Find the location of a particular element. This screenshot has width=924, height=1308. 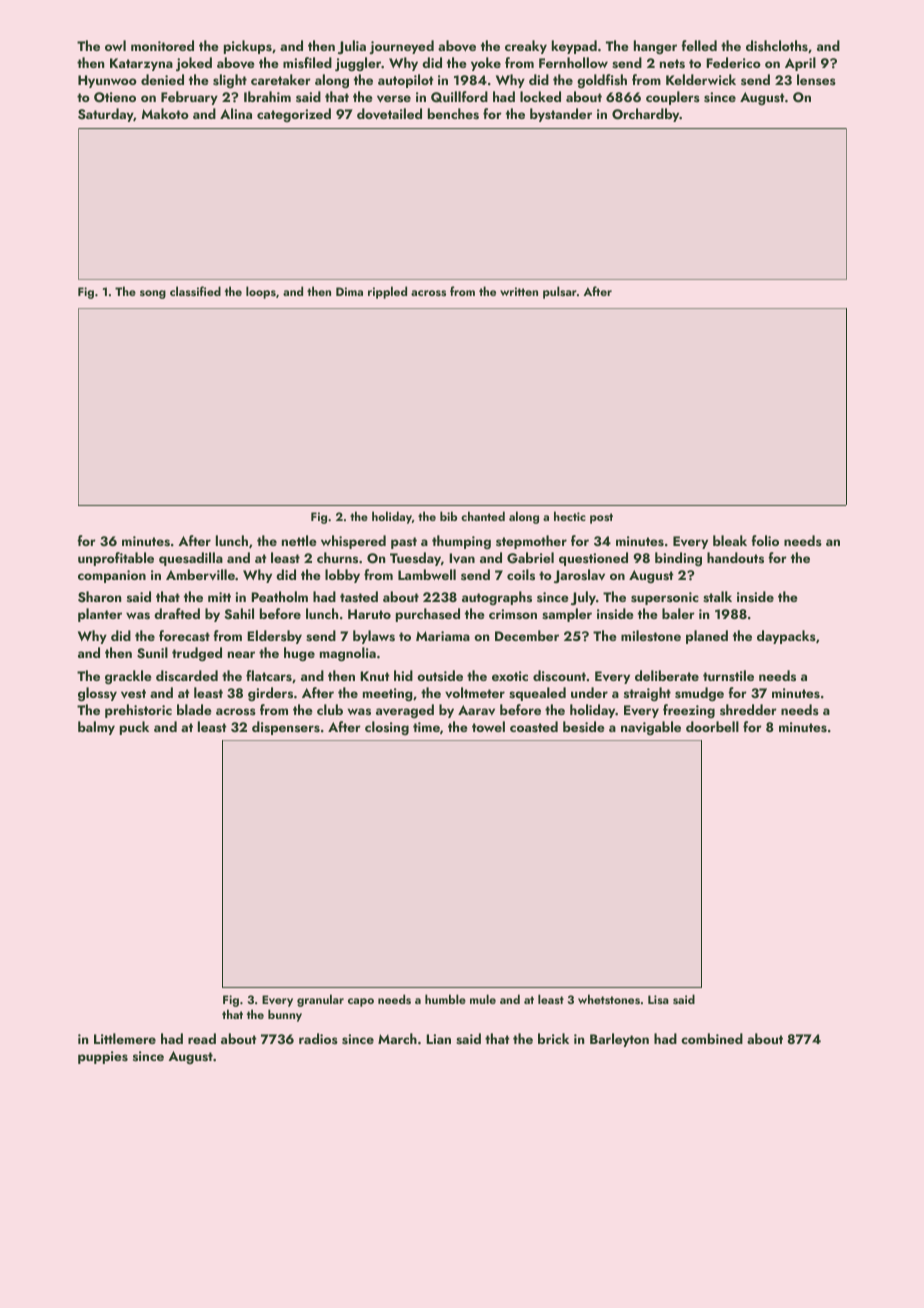

bleak is located at coordinates (730, 540).
